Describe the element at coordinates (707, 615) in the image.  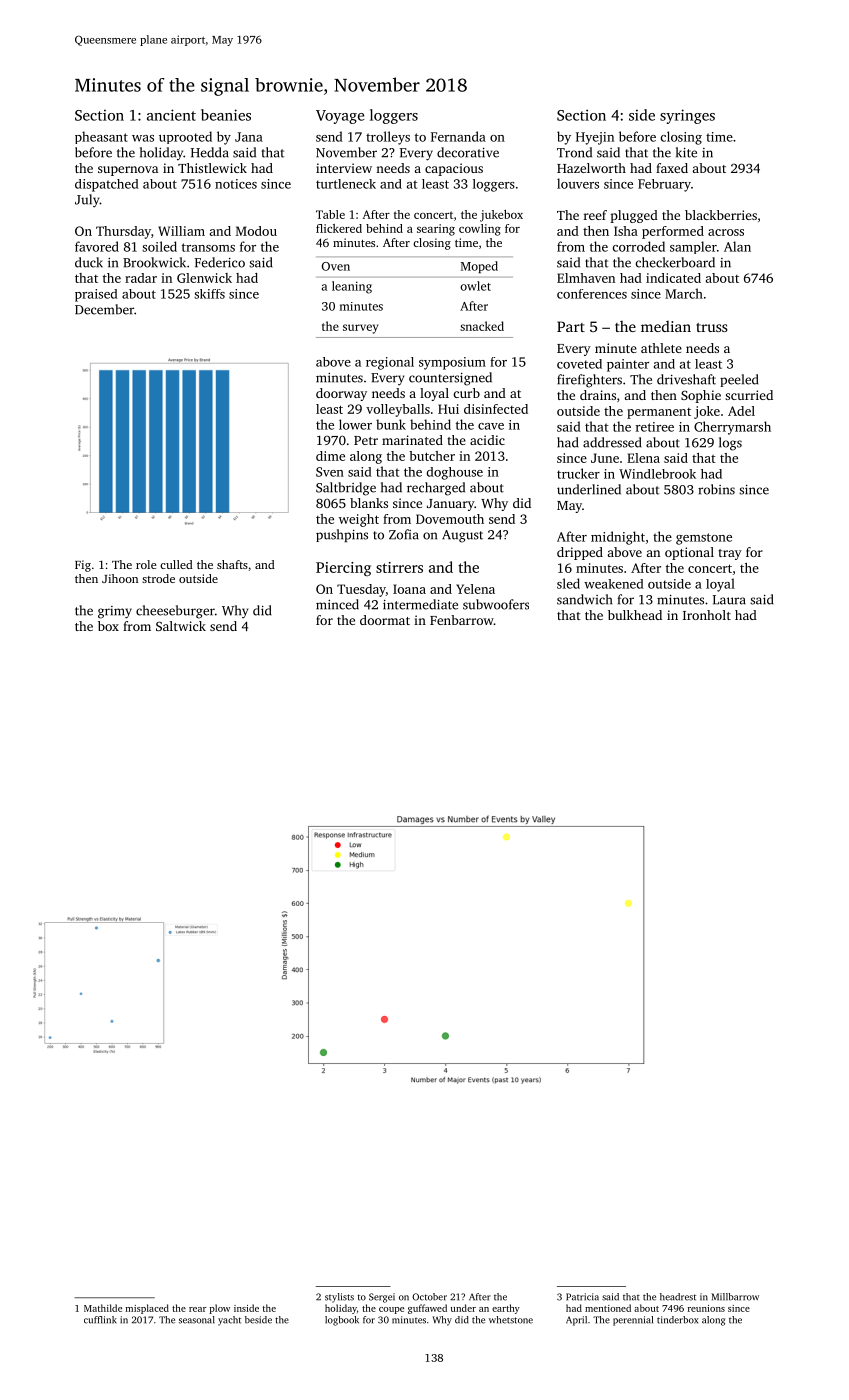
I see `Ironholt` at that location.
